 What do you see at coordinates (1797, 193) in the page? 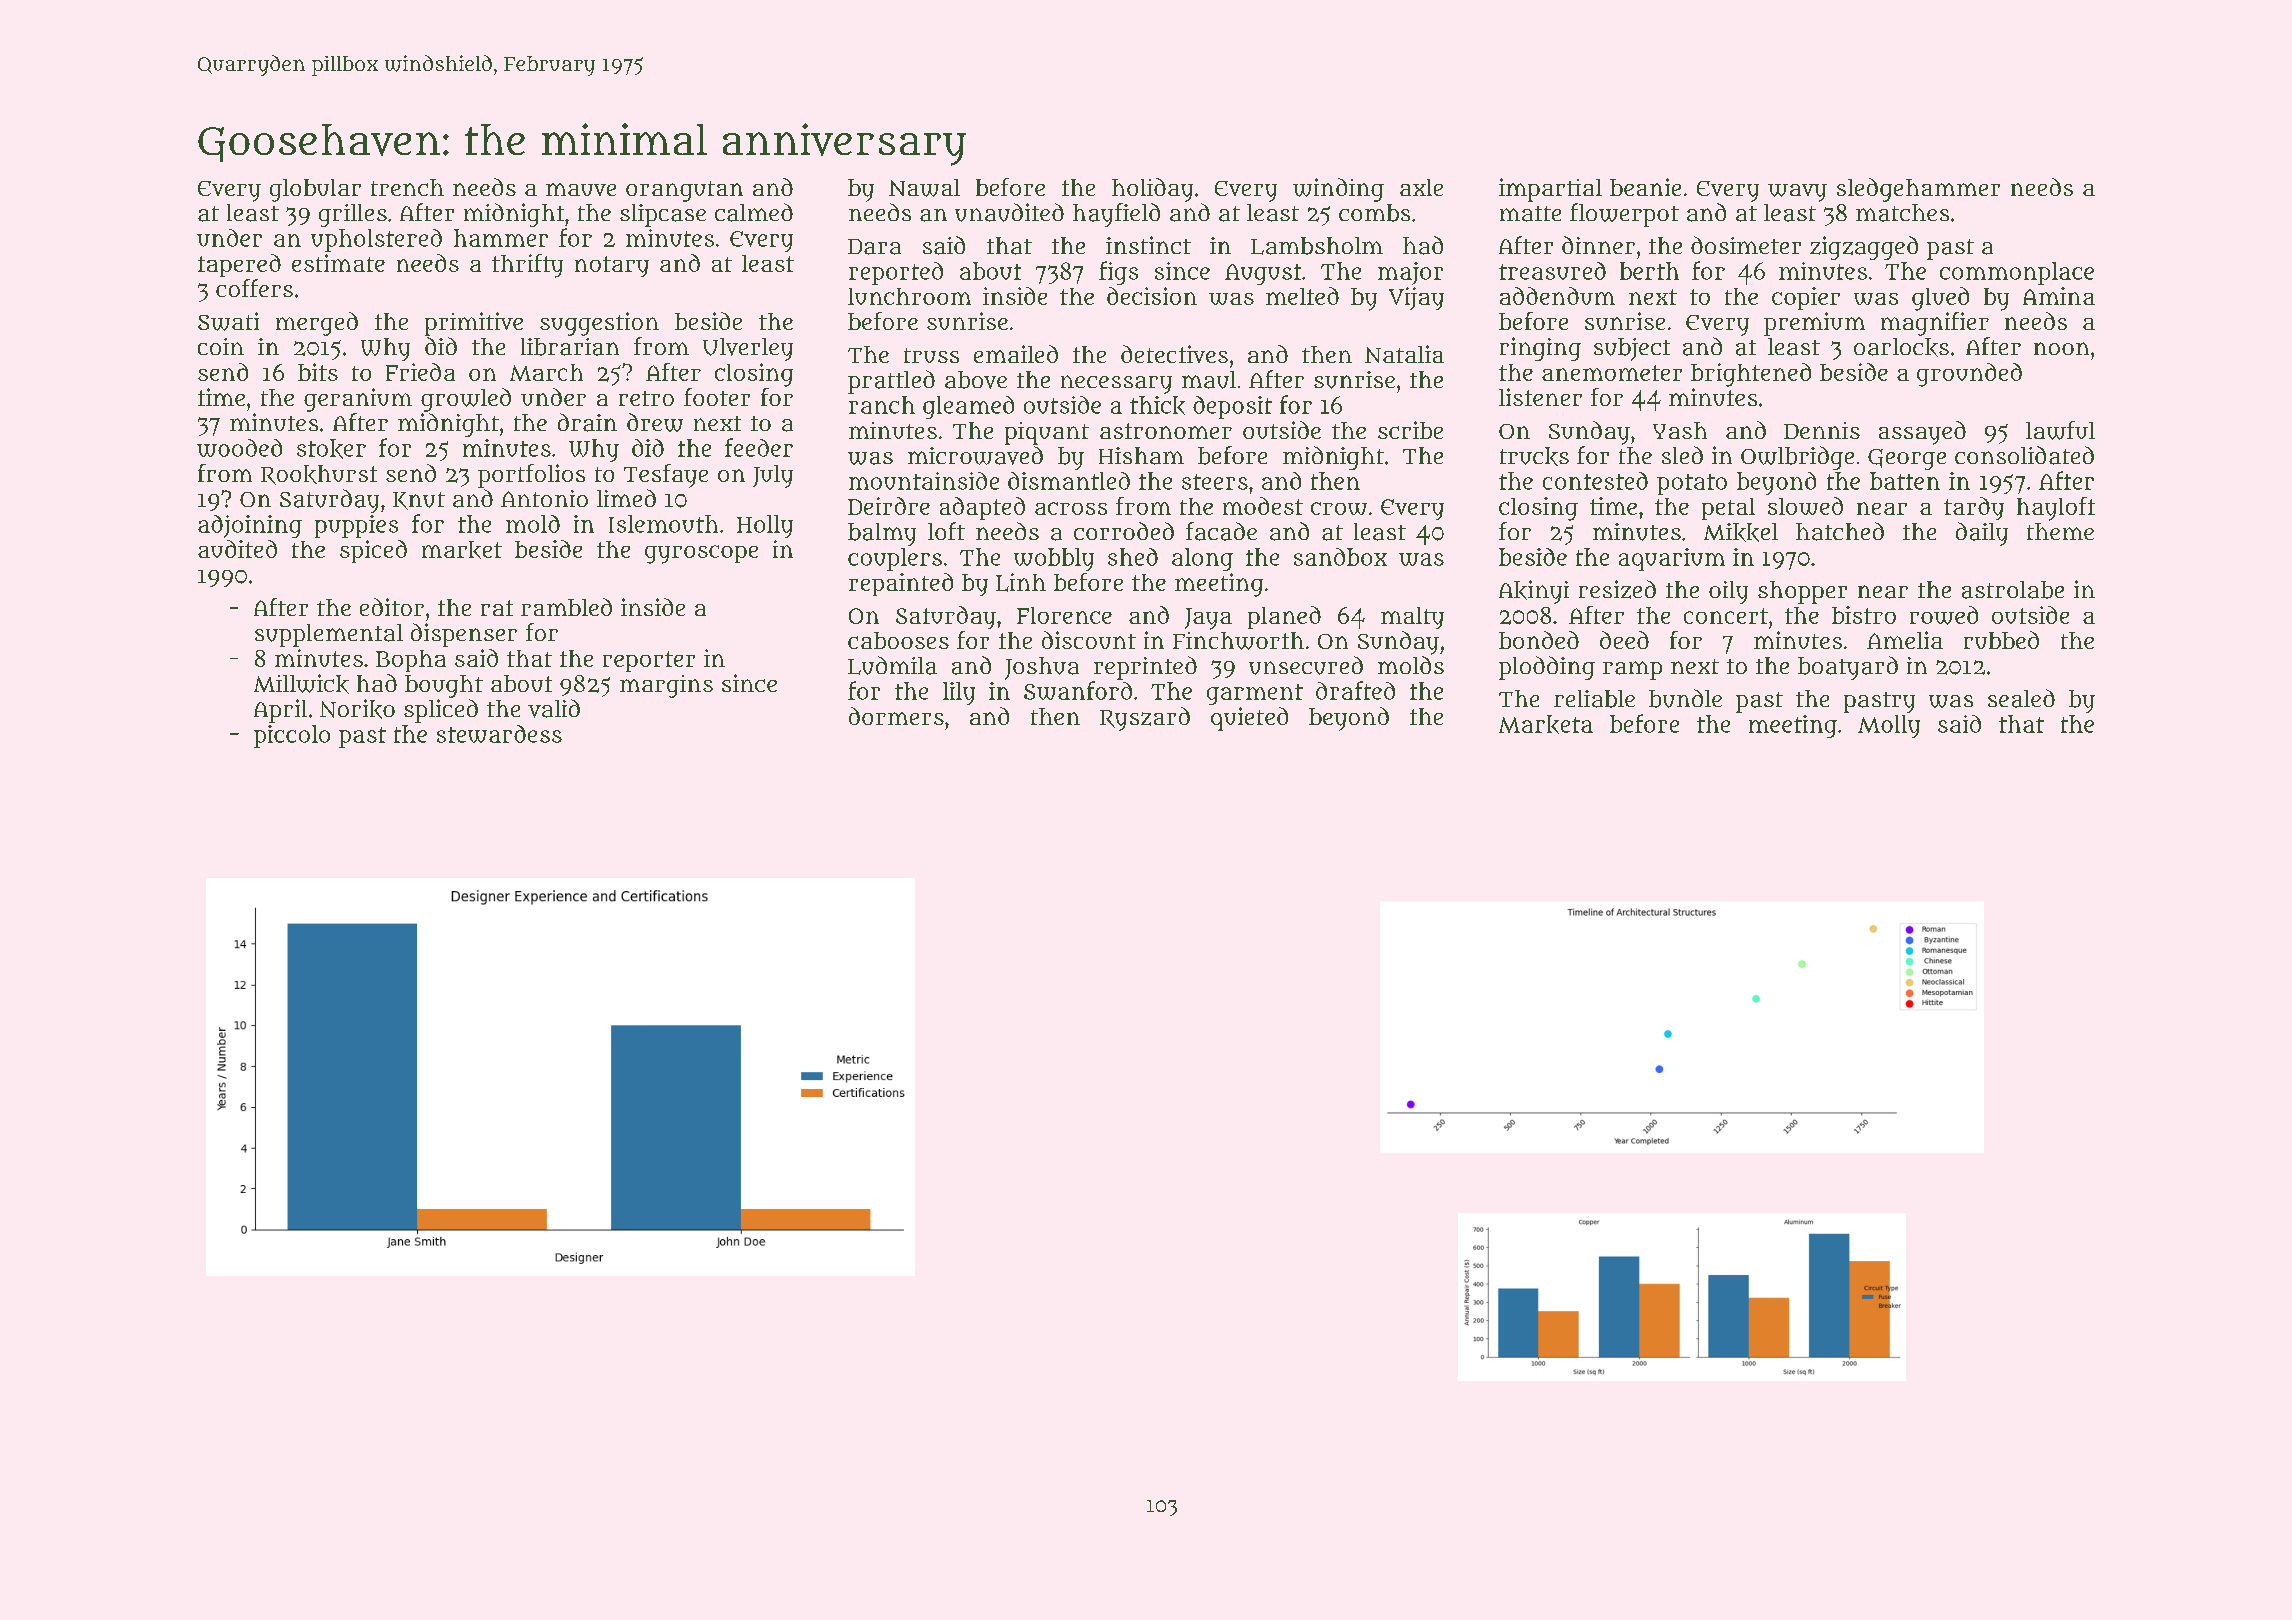
I see `wavy` at bounding box center [1797, 193].
